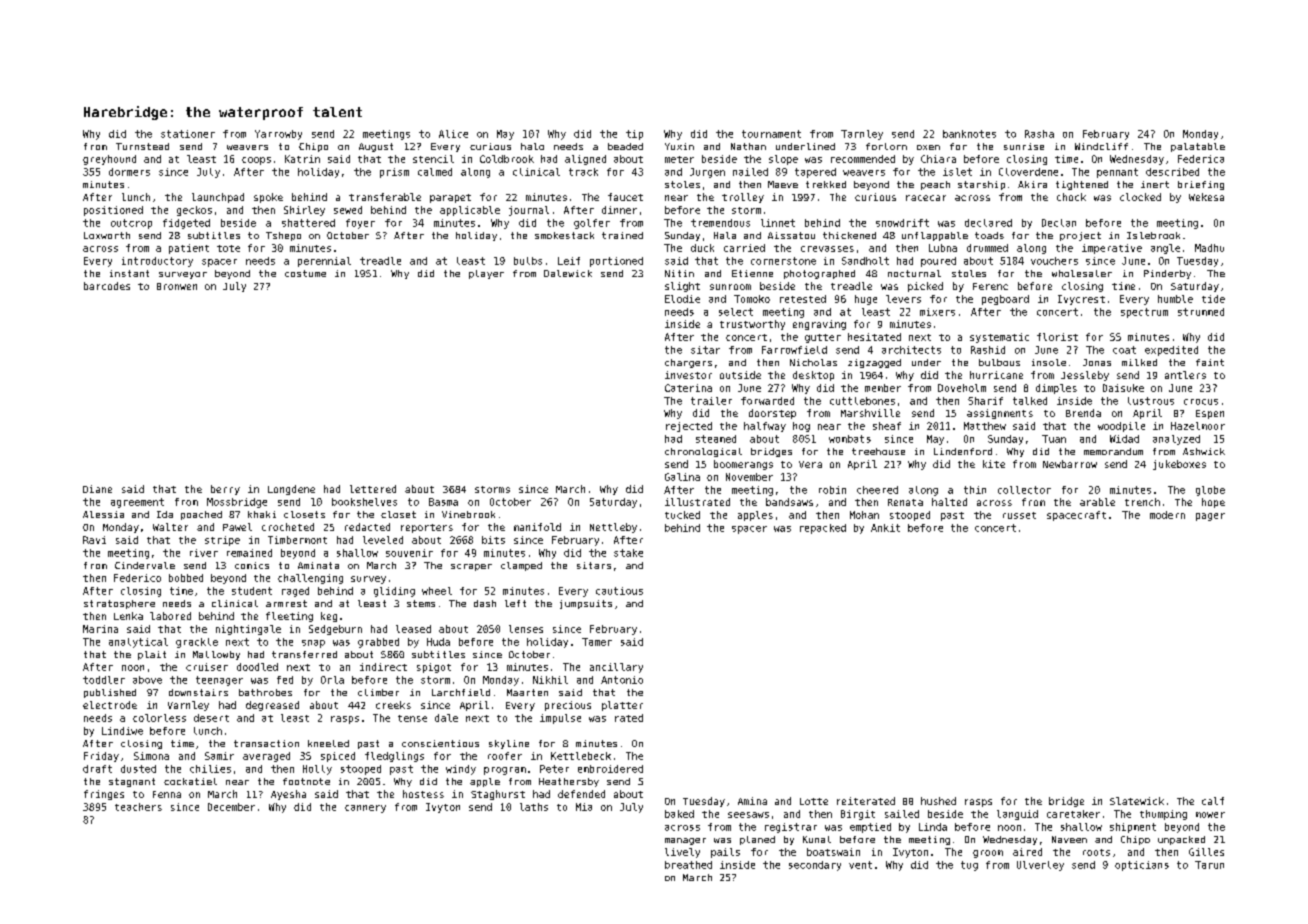  Describe the element at coordinates (394, 757) in the page. I see `fledglings` at that location.
